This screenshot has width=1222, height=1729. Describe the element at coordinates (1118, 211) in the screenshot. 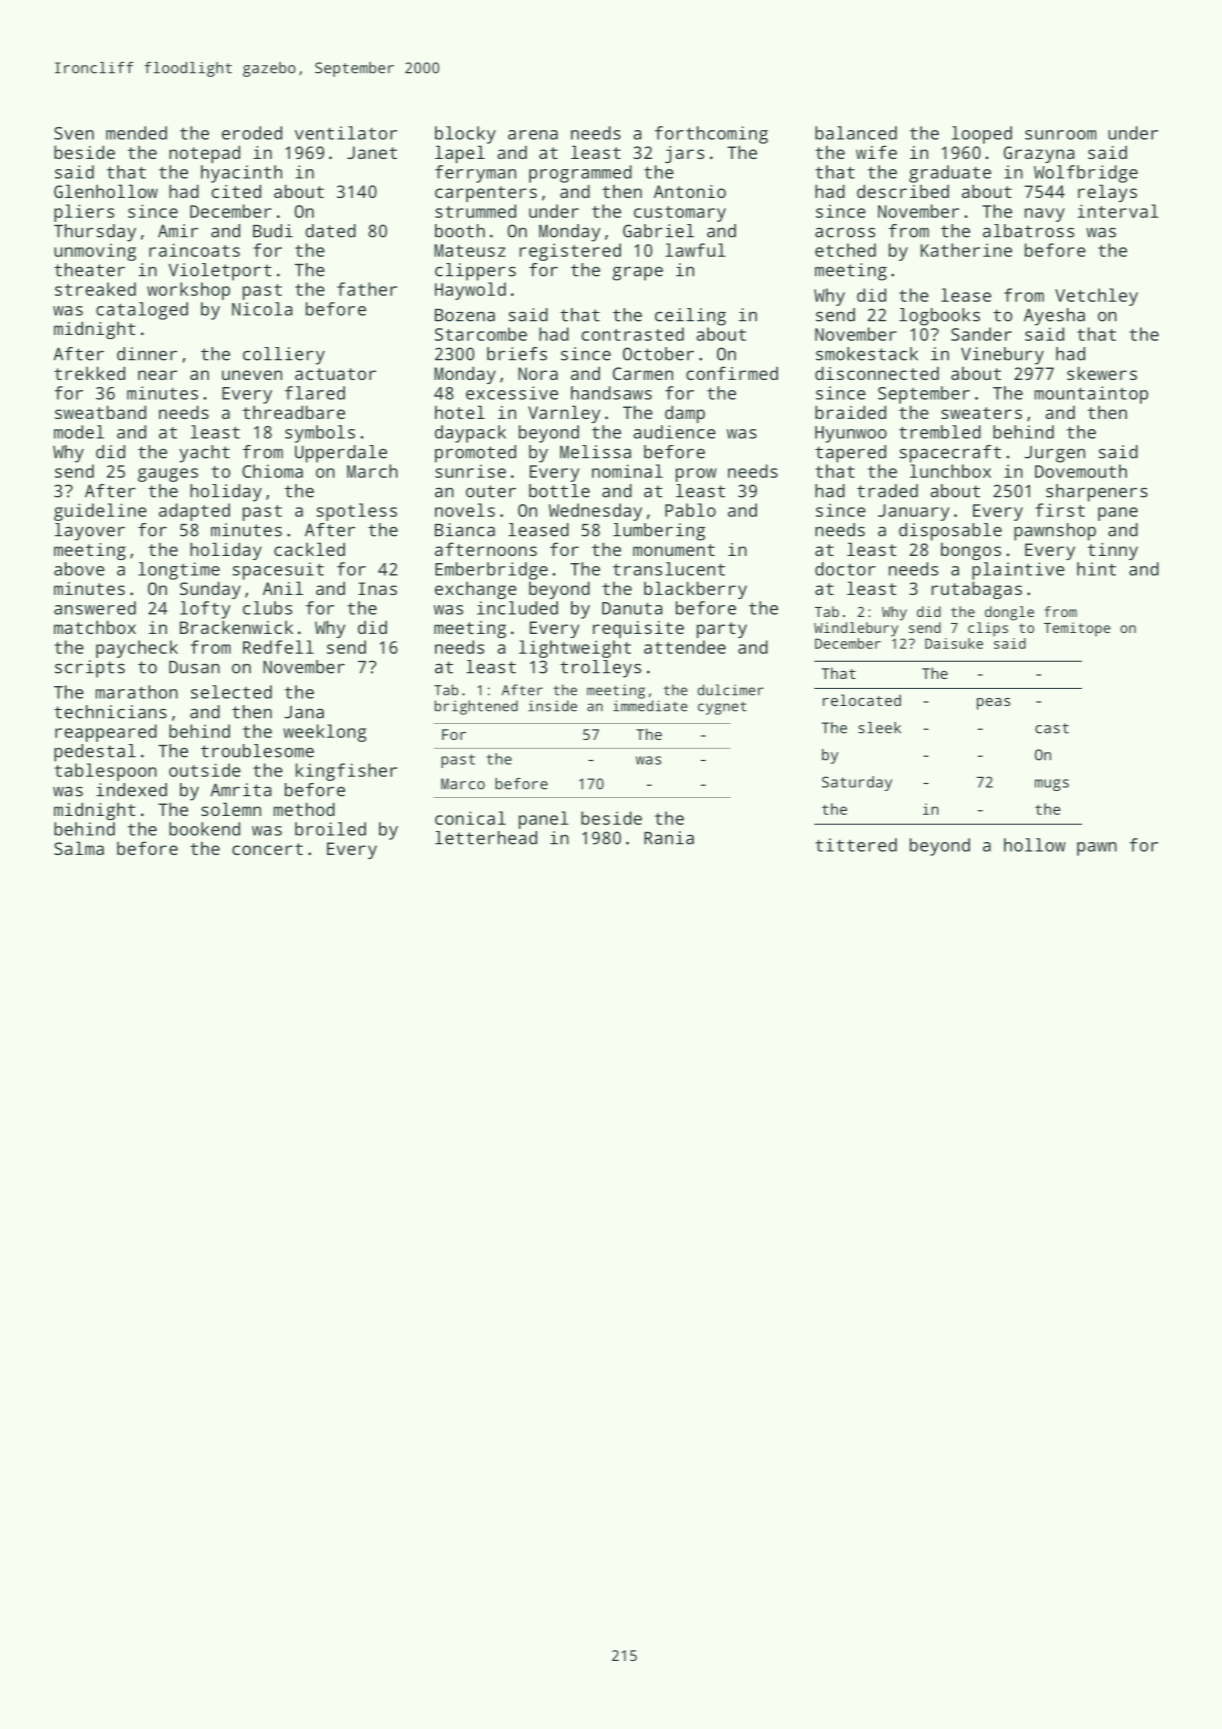

I see `interval` at that location.
